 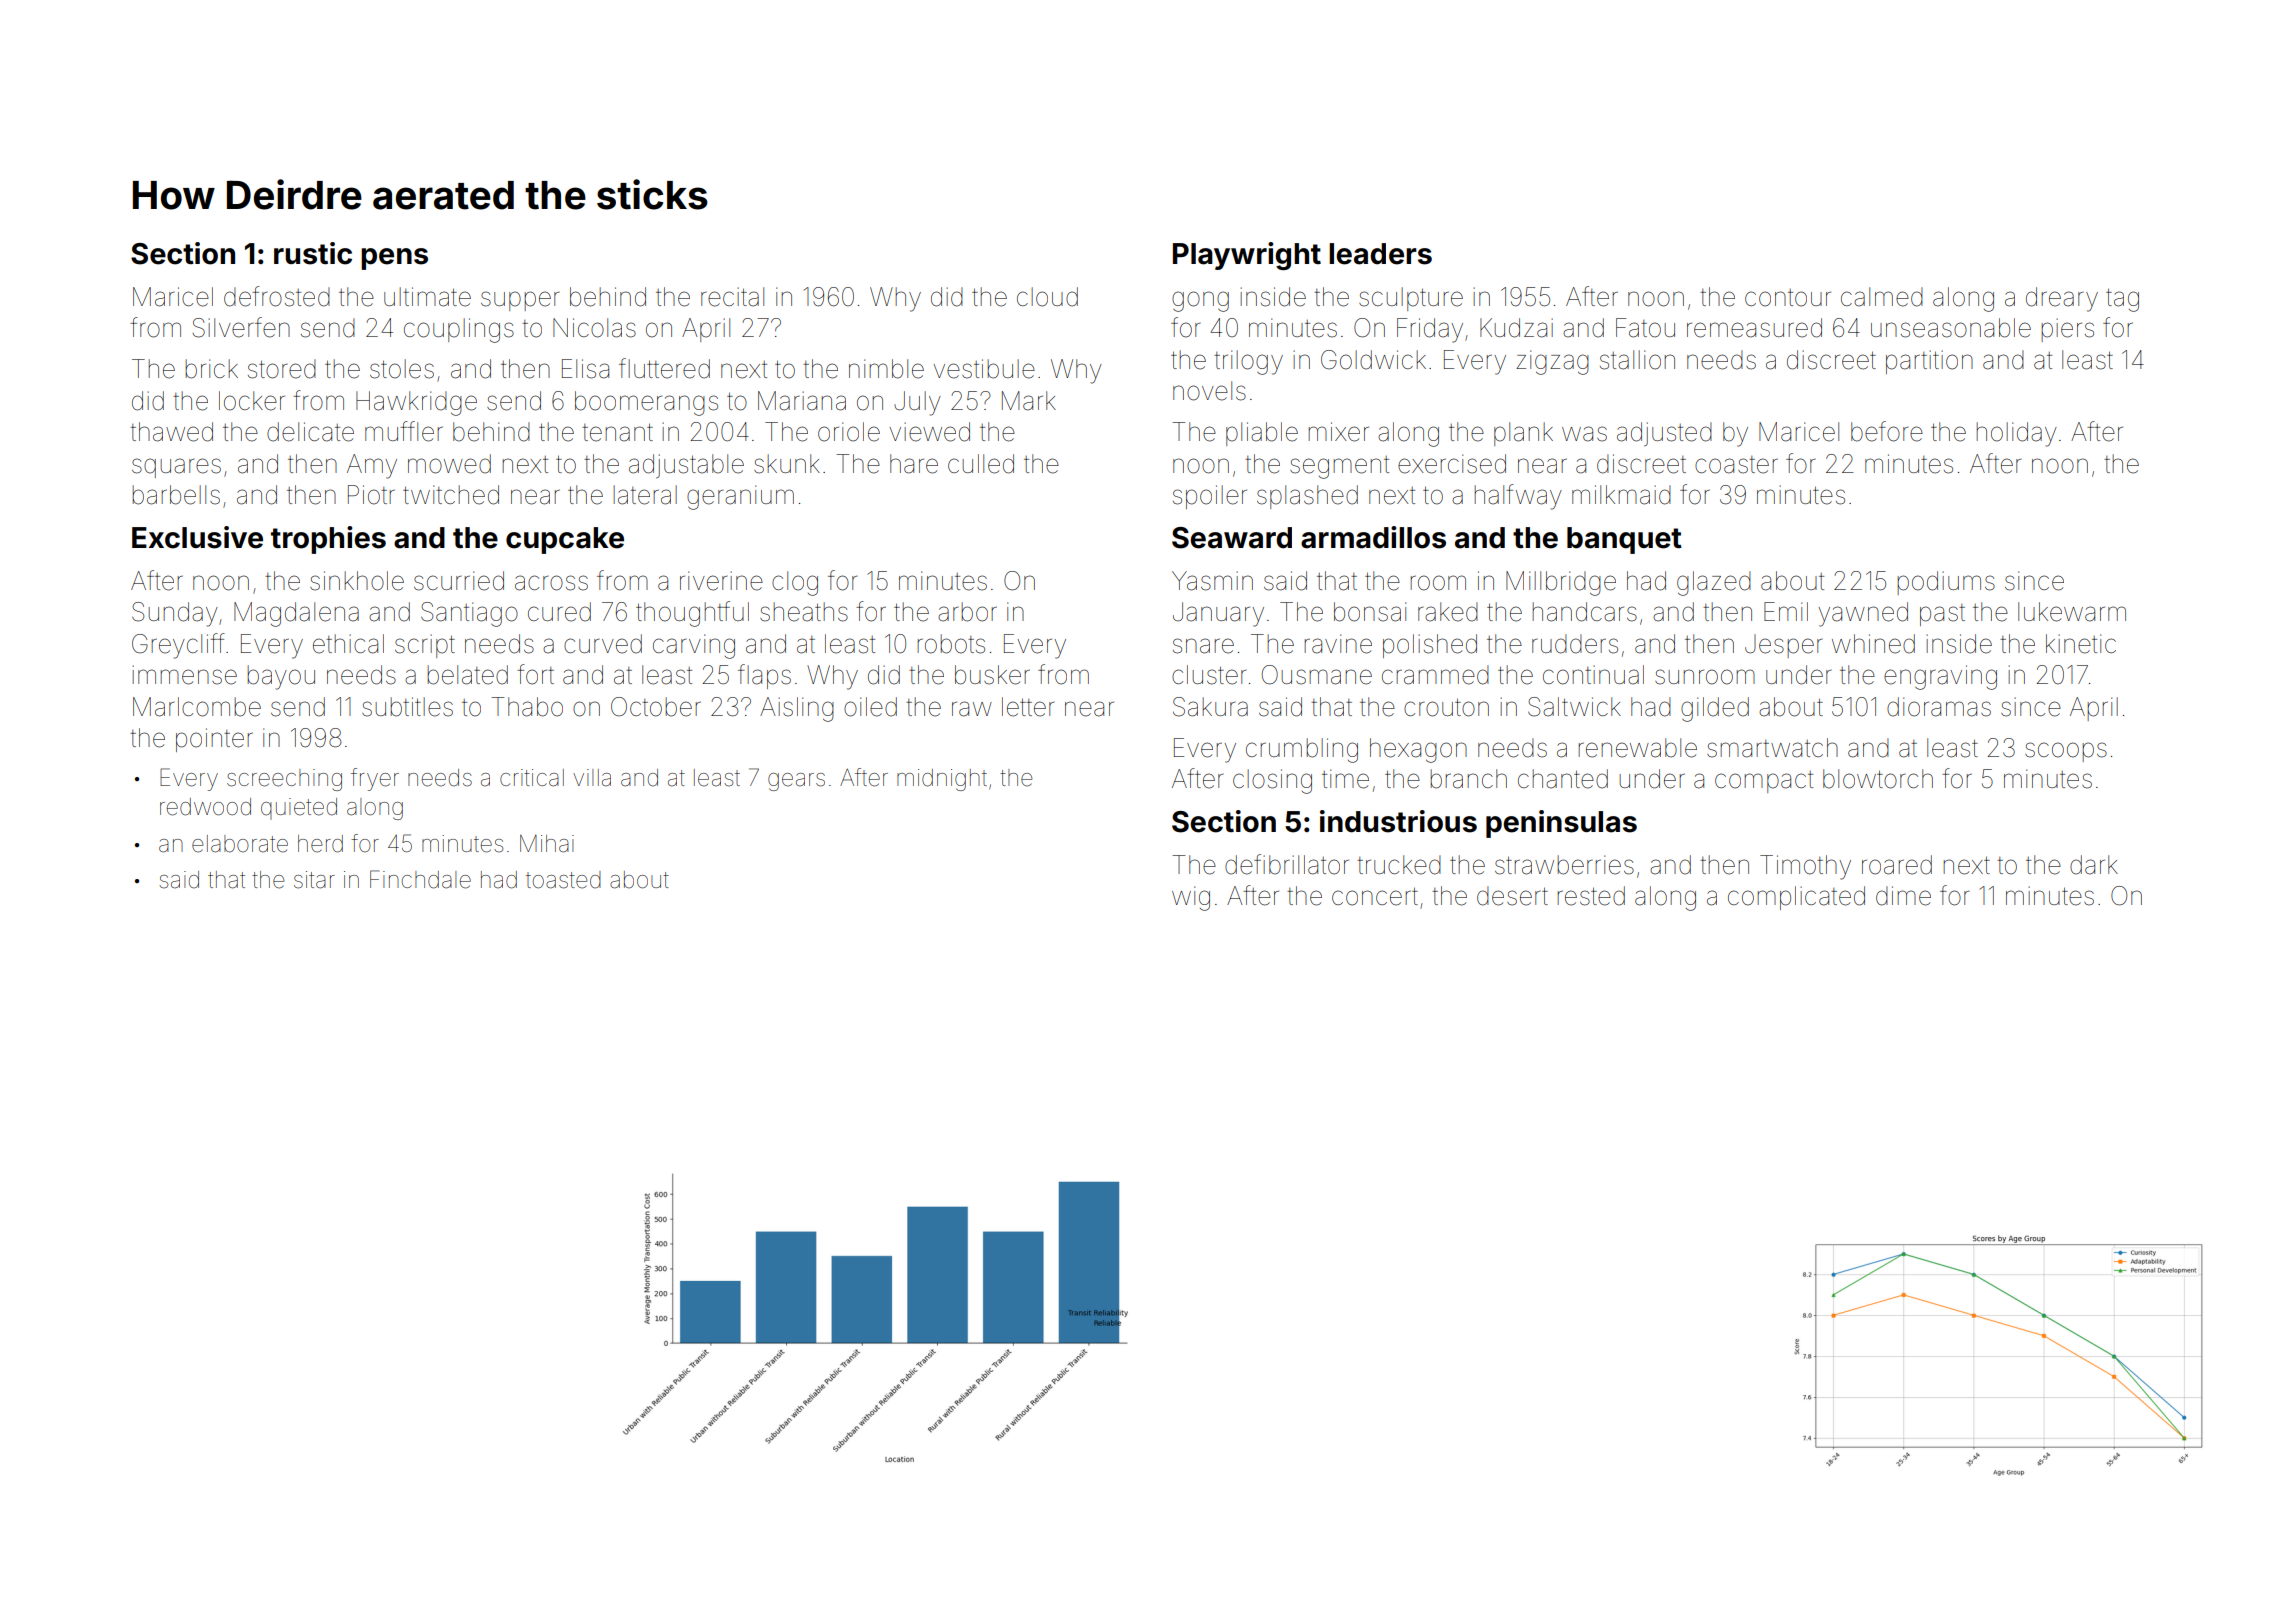 I want to click on concert, so click(x=1375, y=896).
